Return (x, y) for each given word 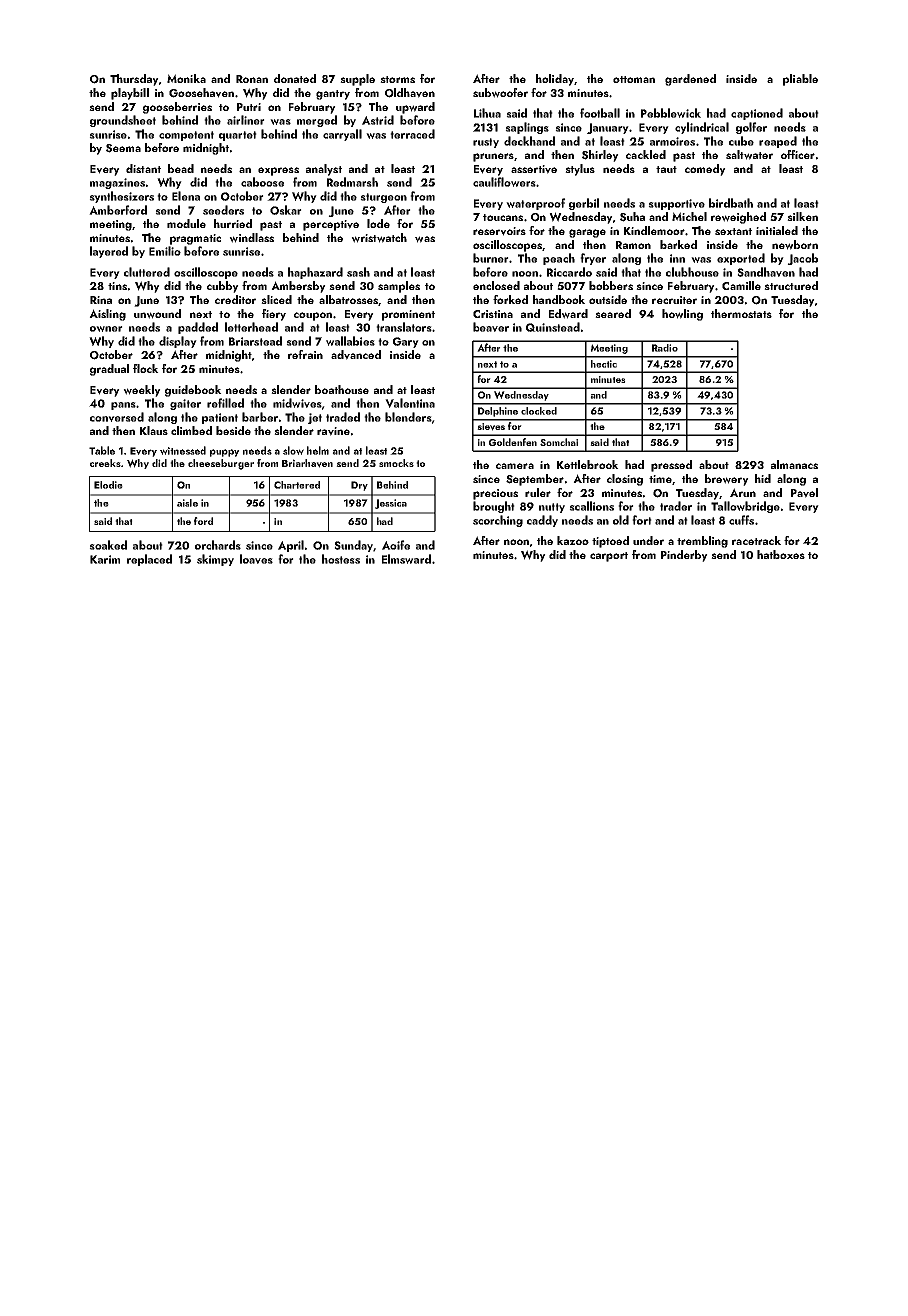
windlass (251, 238)
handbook (559, 299)
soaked (108, 545)
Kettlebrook (588, 464)
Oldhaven (410, 93)
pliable (800, 80)
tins (117, 286)
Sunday (353, 546)
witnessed (183, 450)
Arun (743, 492)
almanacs (794, 464)
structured (791, 285)
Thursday (134, 80)
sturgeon (383, 198)
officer (798, 154)
